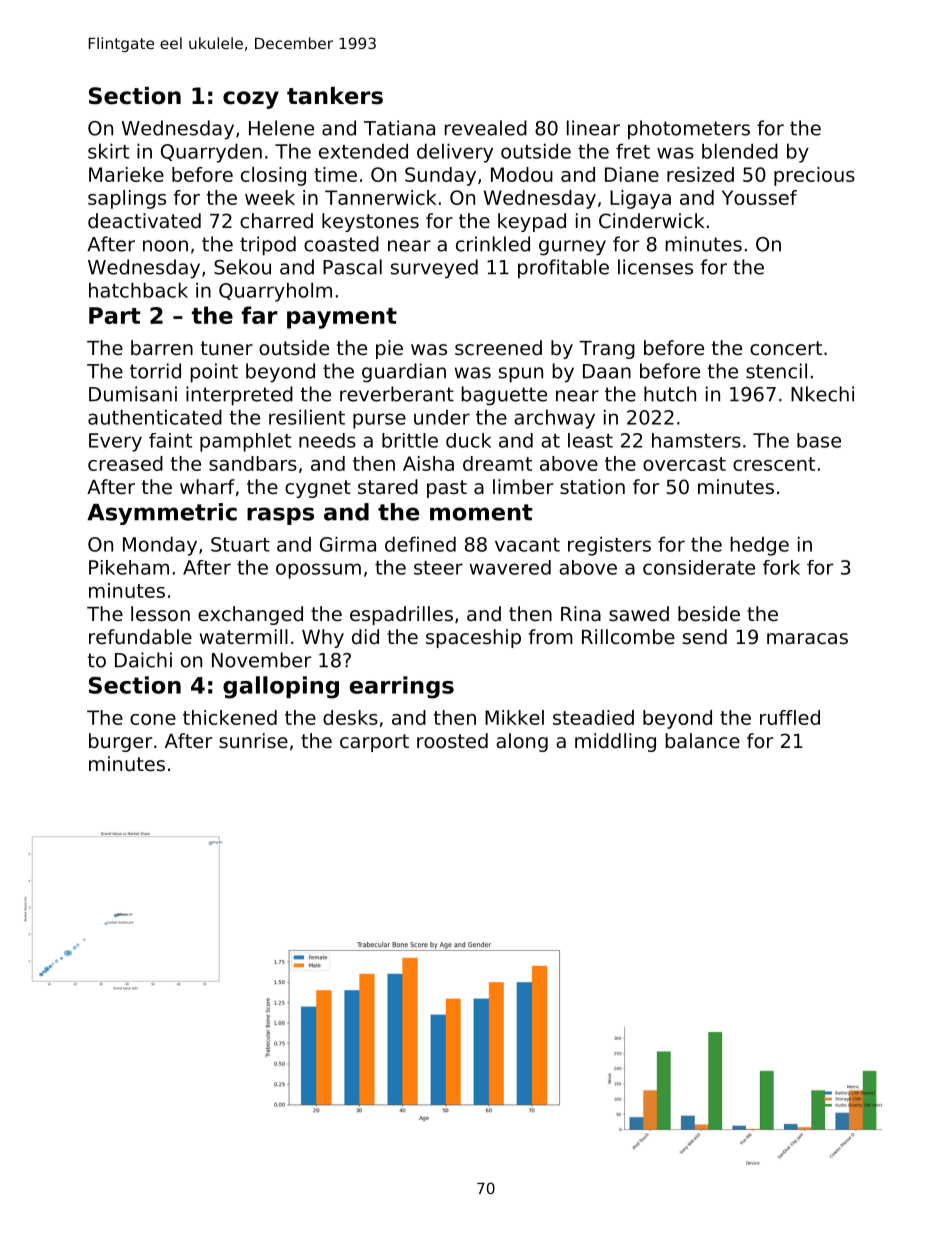 Image resolution: width=952 pixels, height=1233 pixels. Describe the element at coordinates (327, 440) in the screenshot. I see `needs` at that location.
